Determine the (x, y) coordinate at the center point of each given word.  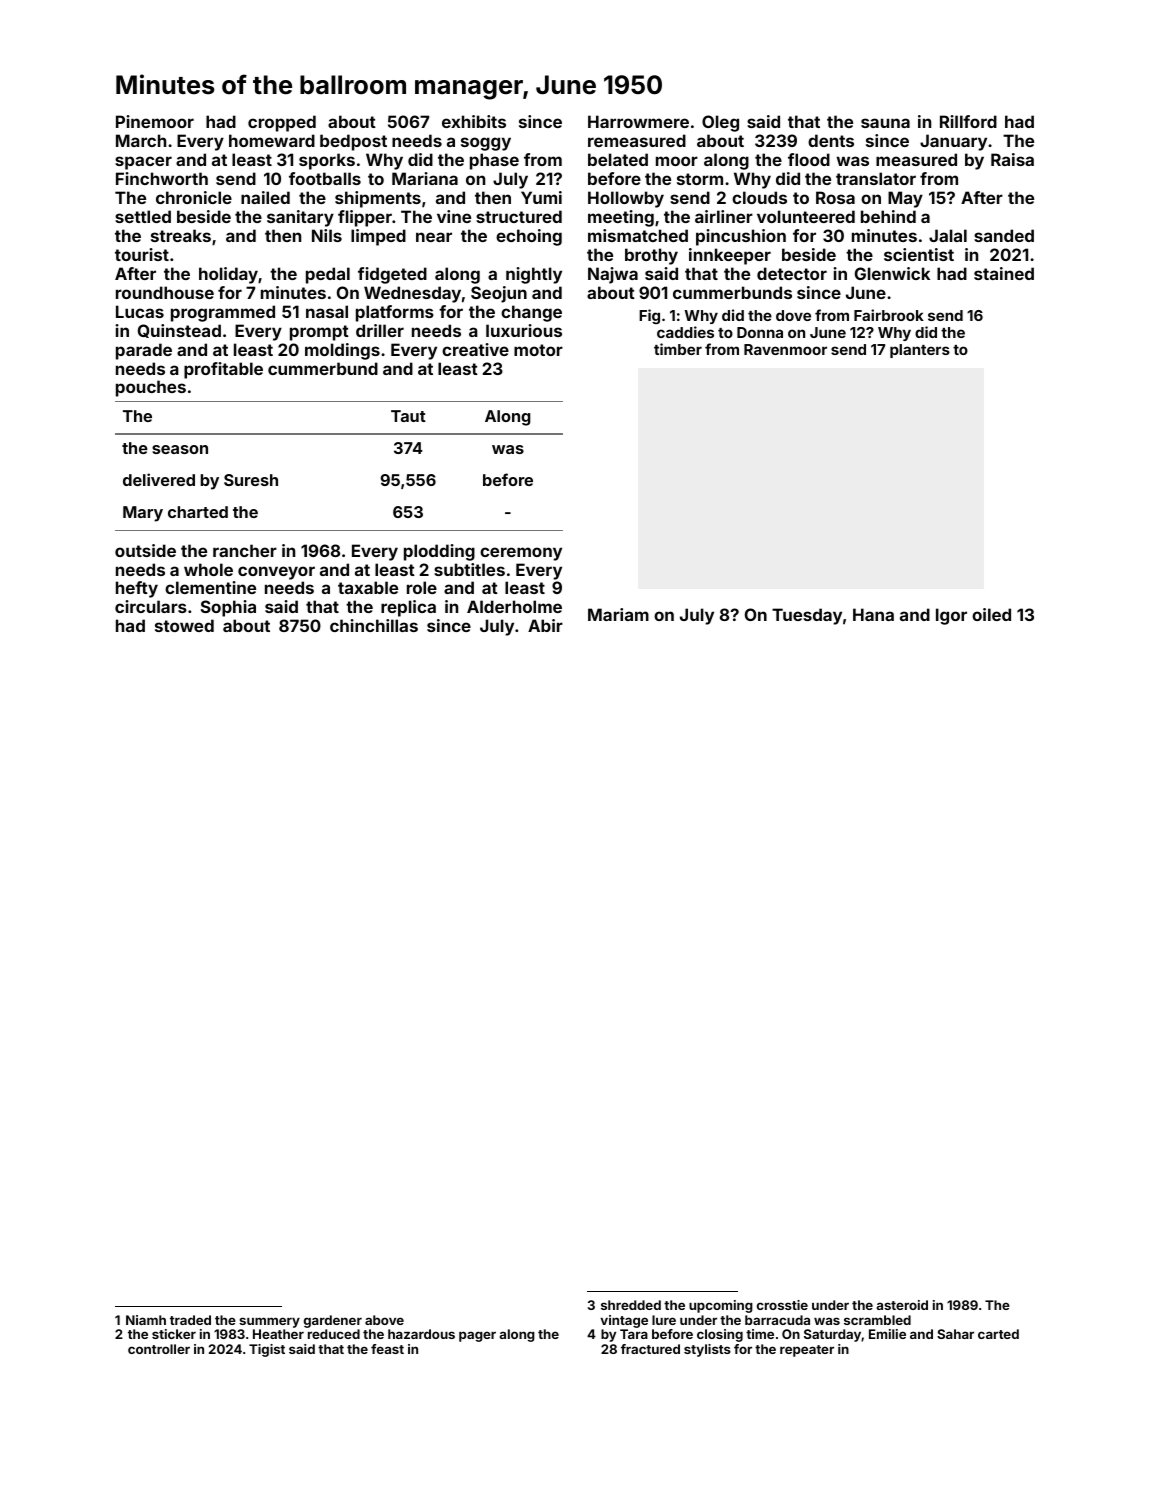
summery (269, 1322)
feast (387, 1349)
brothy (651, 256)
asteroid (902, 1305)
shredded (631, 1305)
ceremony (521, 554)
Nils (327, 235)
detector (792, 273)
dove (793, 315)
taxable (368, 587)
